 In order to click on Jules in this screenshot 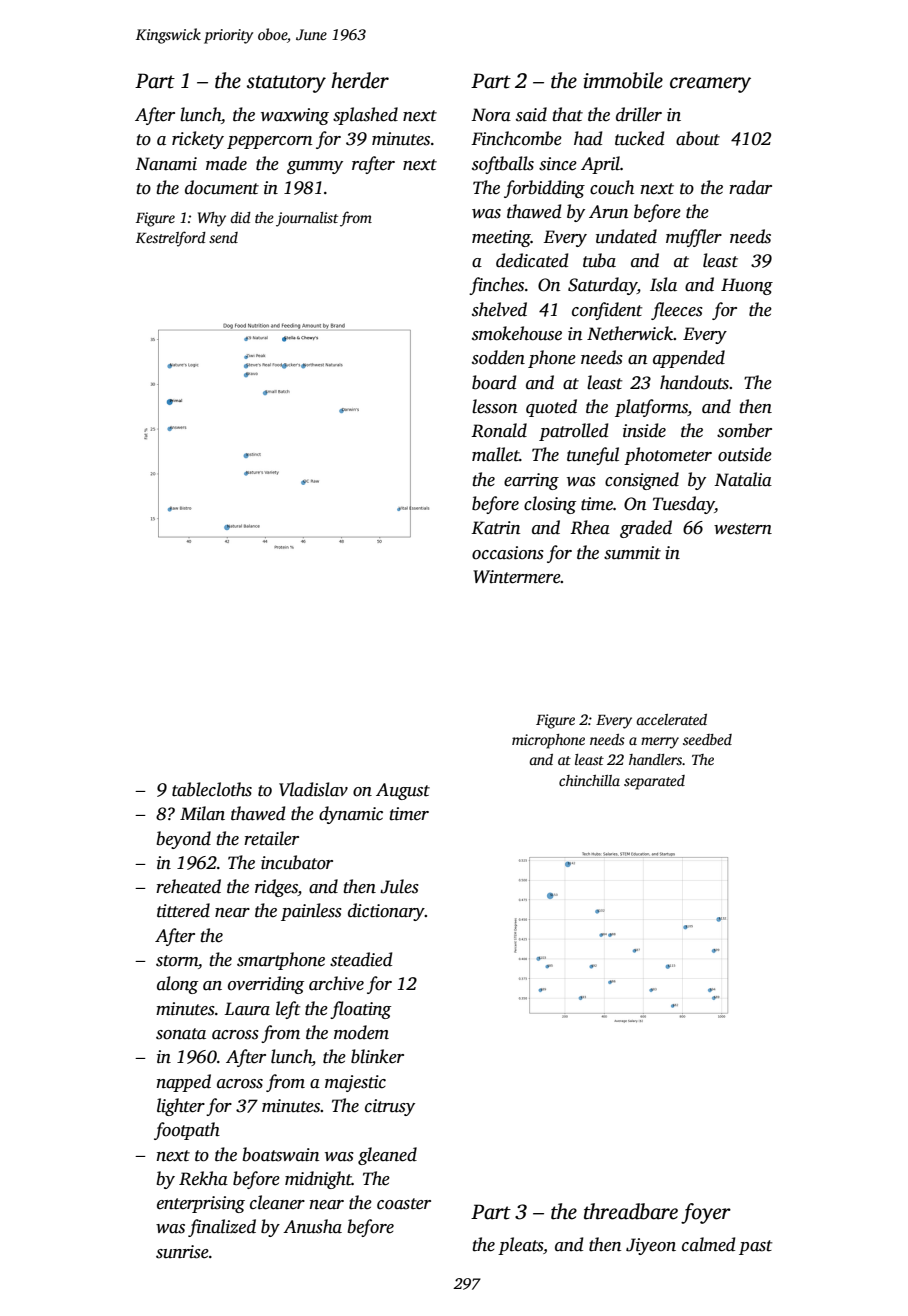, I will do `click(399, 886)`.
